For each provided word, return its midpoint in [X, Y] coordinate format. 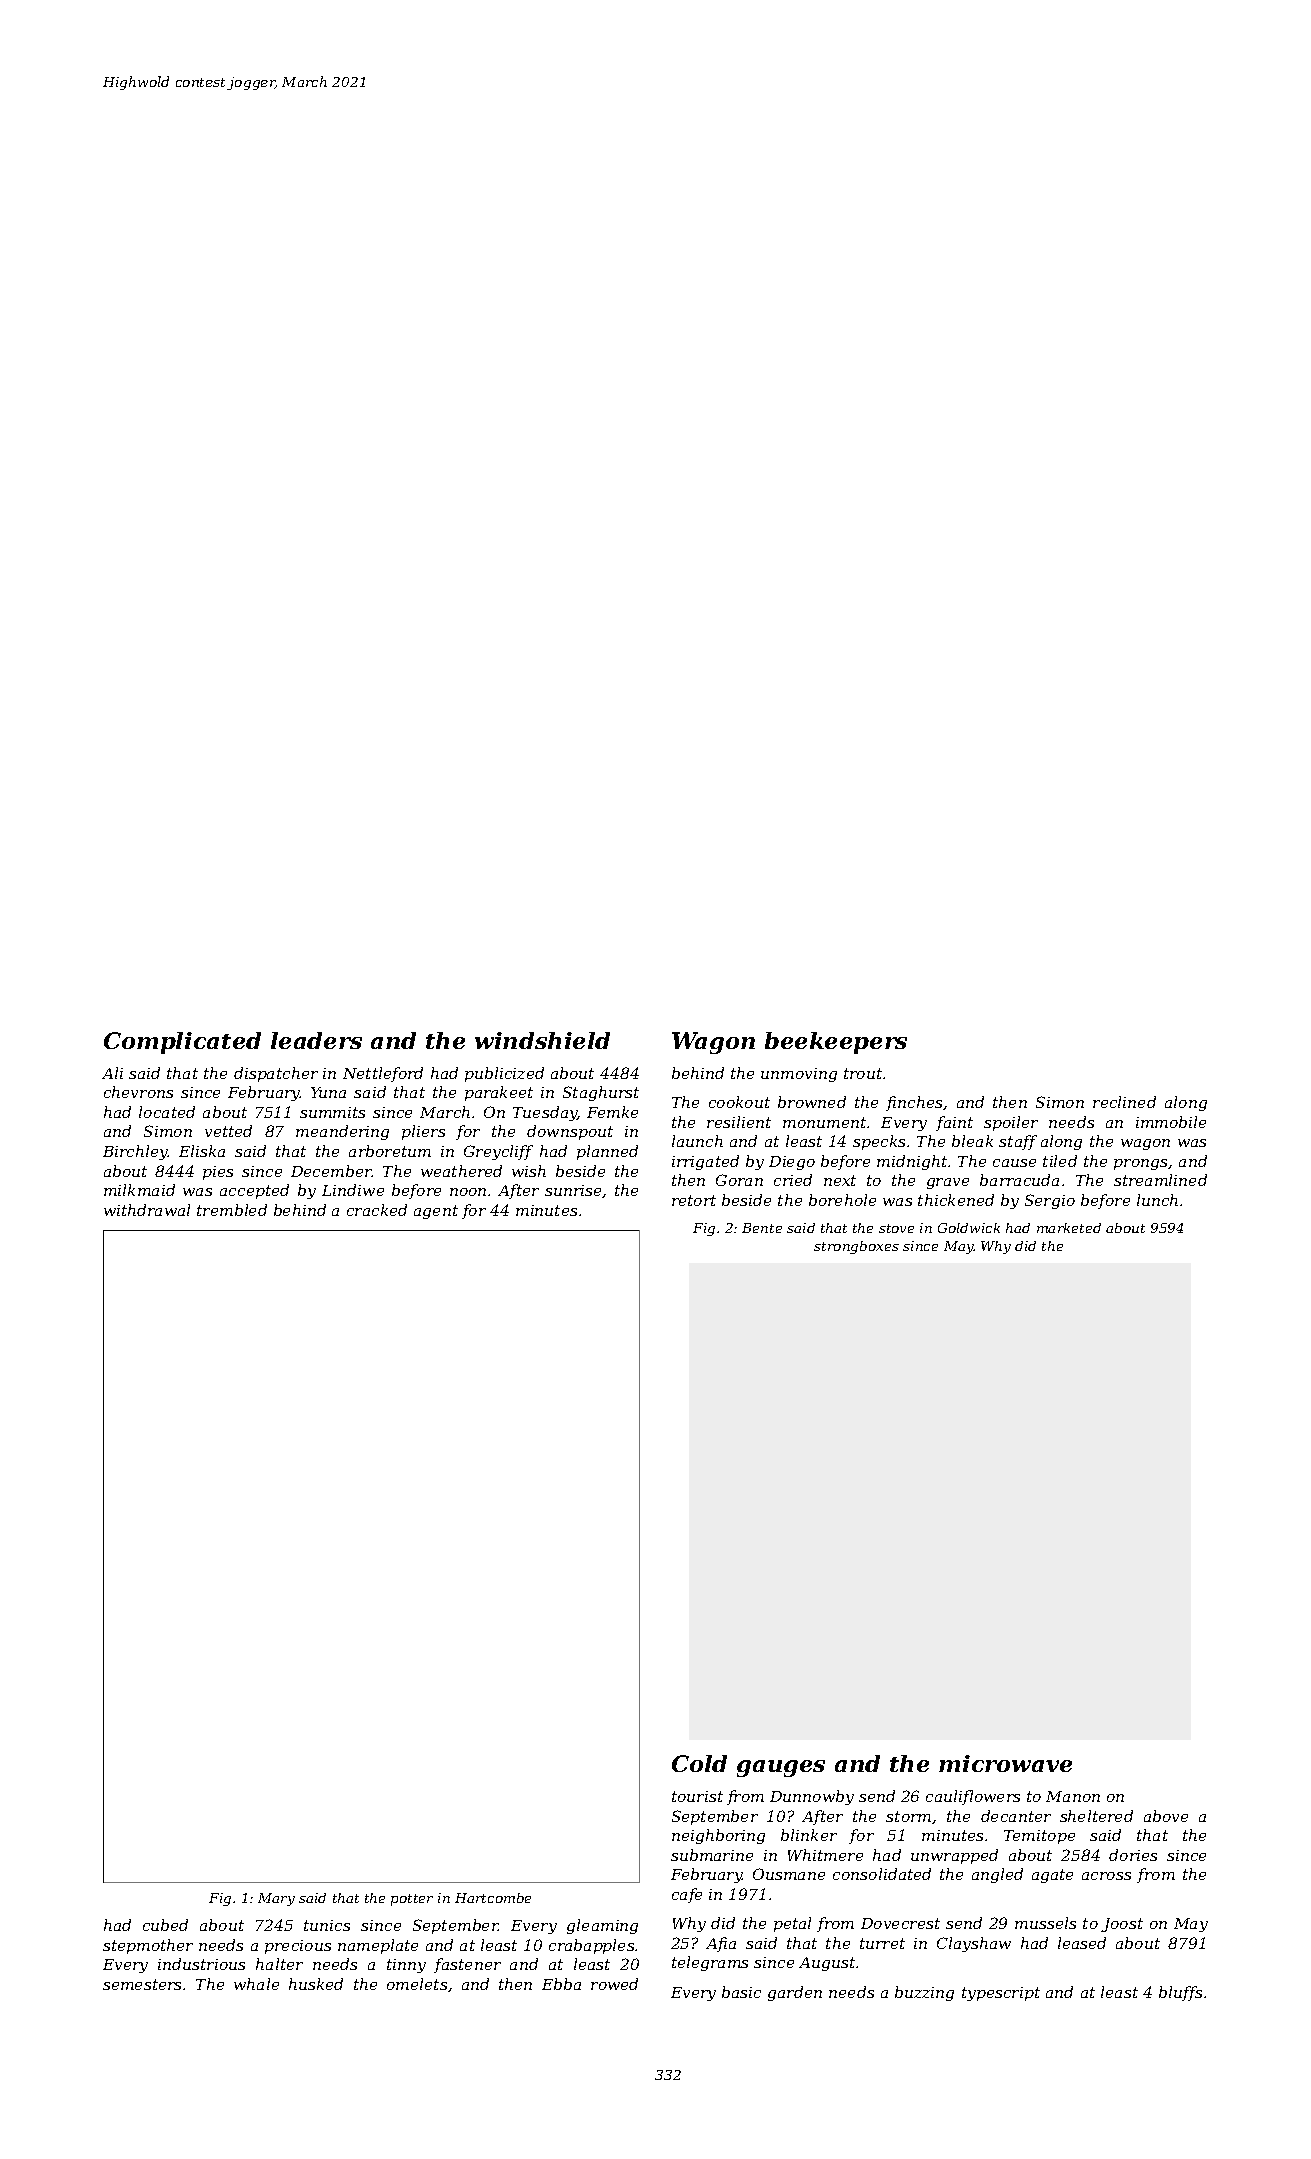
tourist [697, 1796]
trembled [232, 1210]
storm [908, 1816]
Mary [276, 1899]
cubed [165, 1925]
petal [792, 1924]
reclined [1124, 1102]
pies [218, 1173]
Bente [762, 1228]
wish [529, 1171]
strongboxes [856, 1247]
